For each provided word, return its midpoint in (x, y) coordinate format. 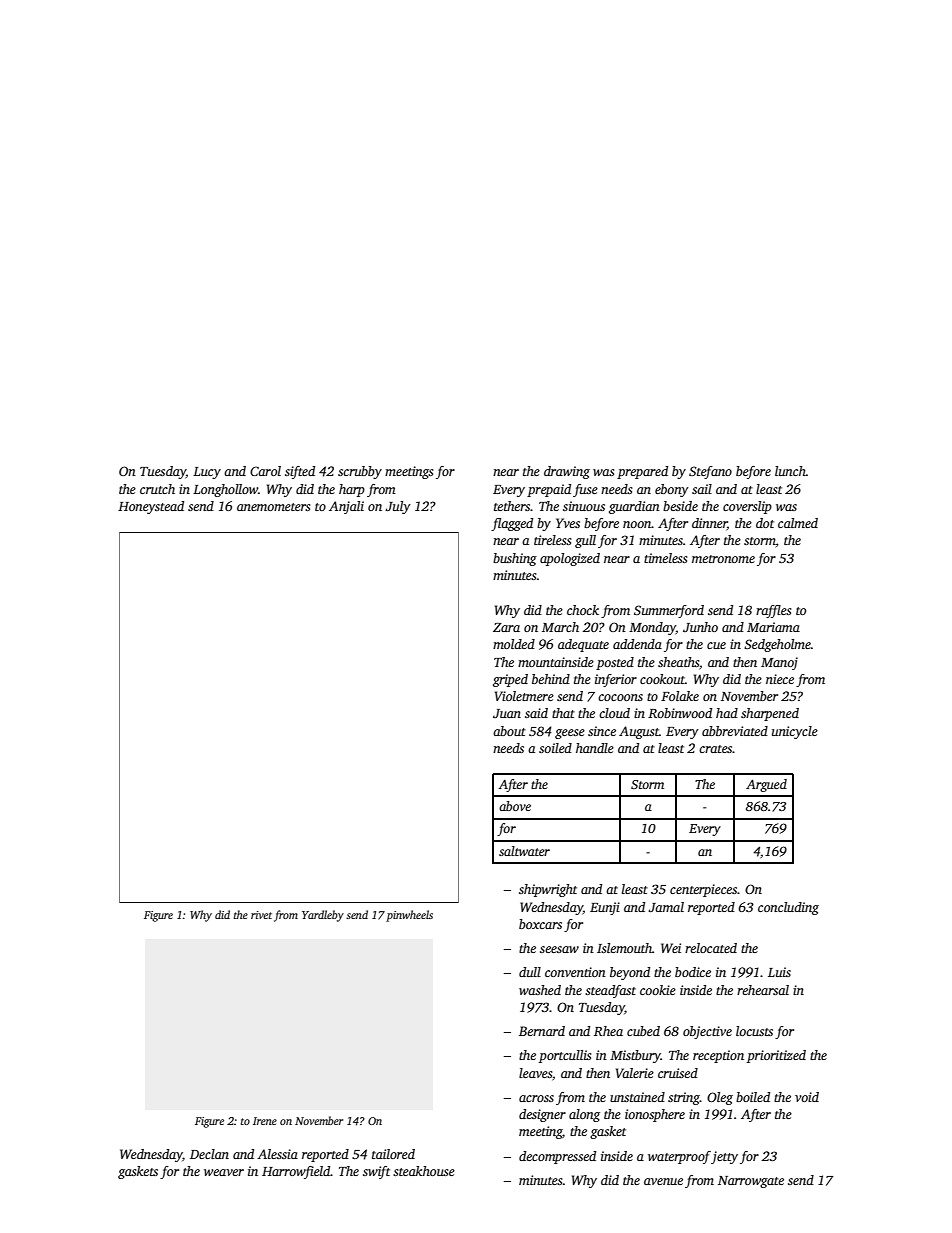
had (727, 713)
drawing (567, 472)
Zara (506, 627)
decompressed (557, 1157)
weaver (224, 1172)
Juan (507, 713)
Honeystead (151, 507)
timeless (666, 558)
